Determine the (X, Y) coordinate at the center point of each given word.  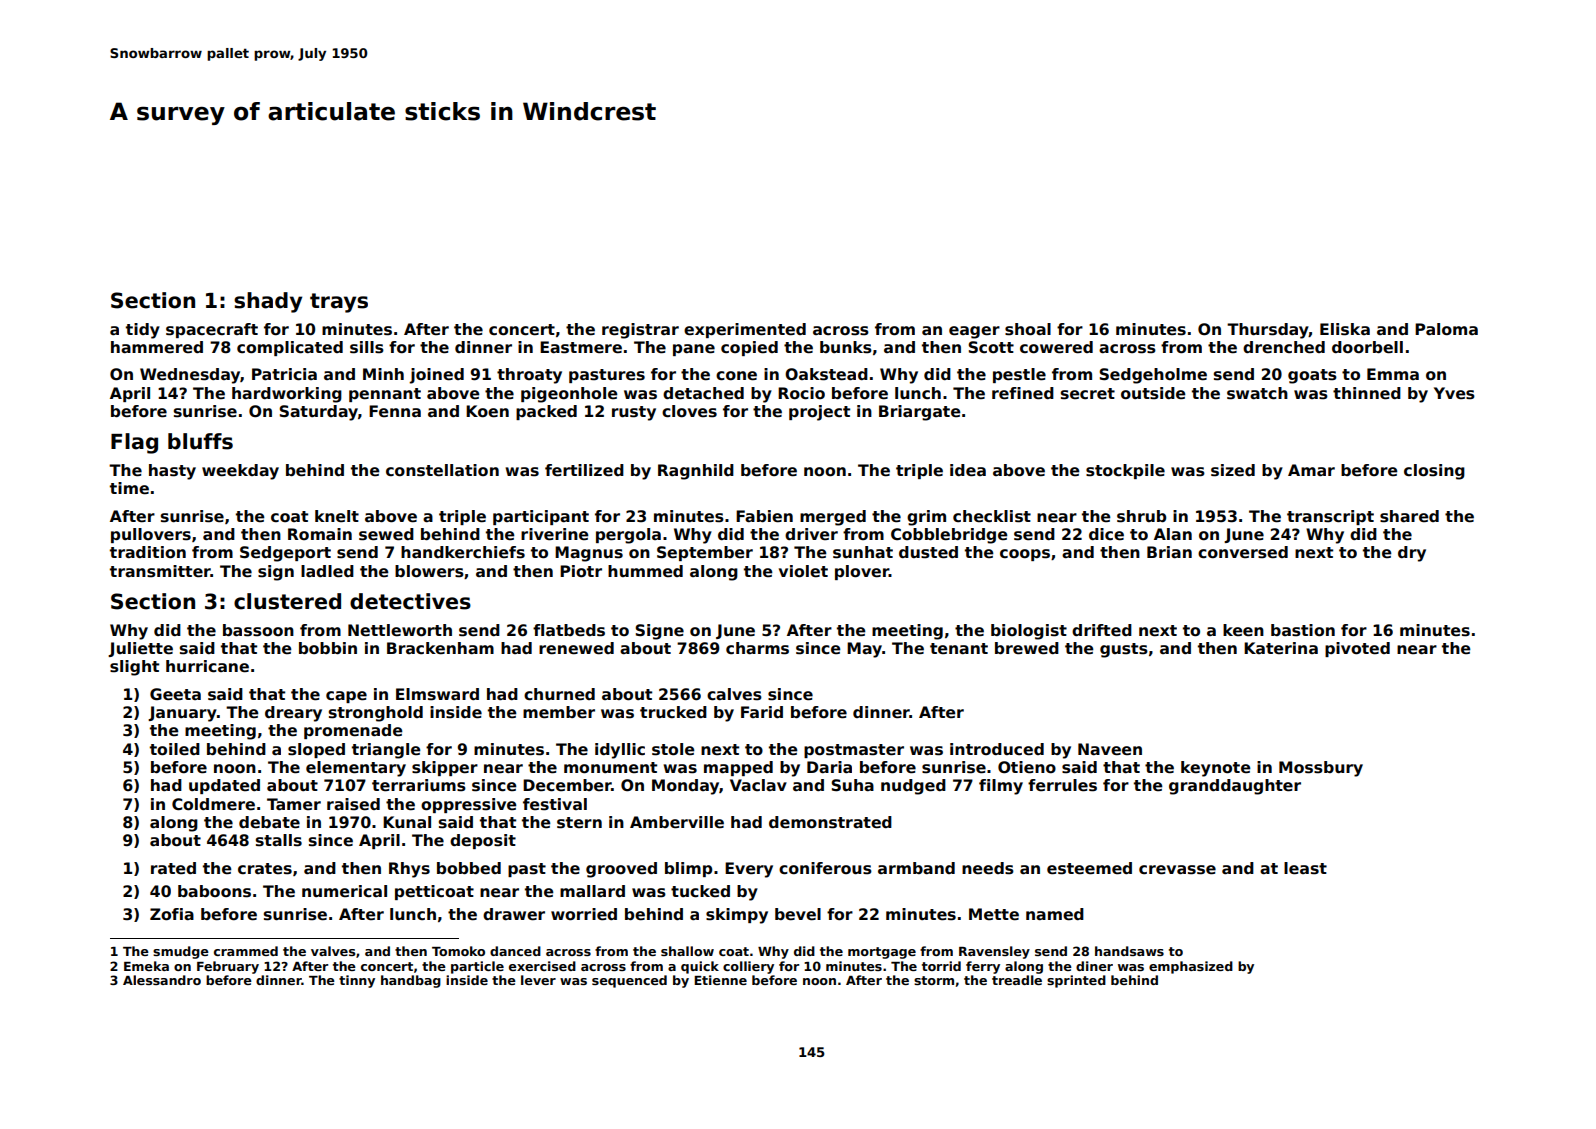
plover (862, 572)
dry (1412, 554)
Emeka (146, 966)
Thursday (1268, 331)
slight (134, 668)
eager (974, 332)
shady (268, 302)
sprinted (1076, 981)
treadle (1017, 980)
